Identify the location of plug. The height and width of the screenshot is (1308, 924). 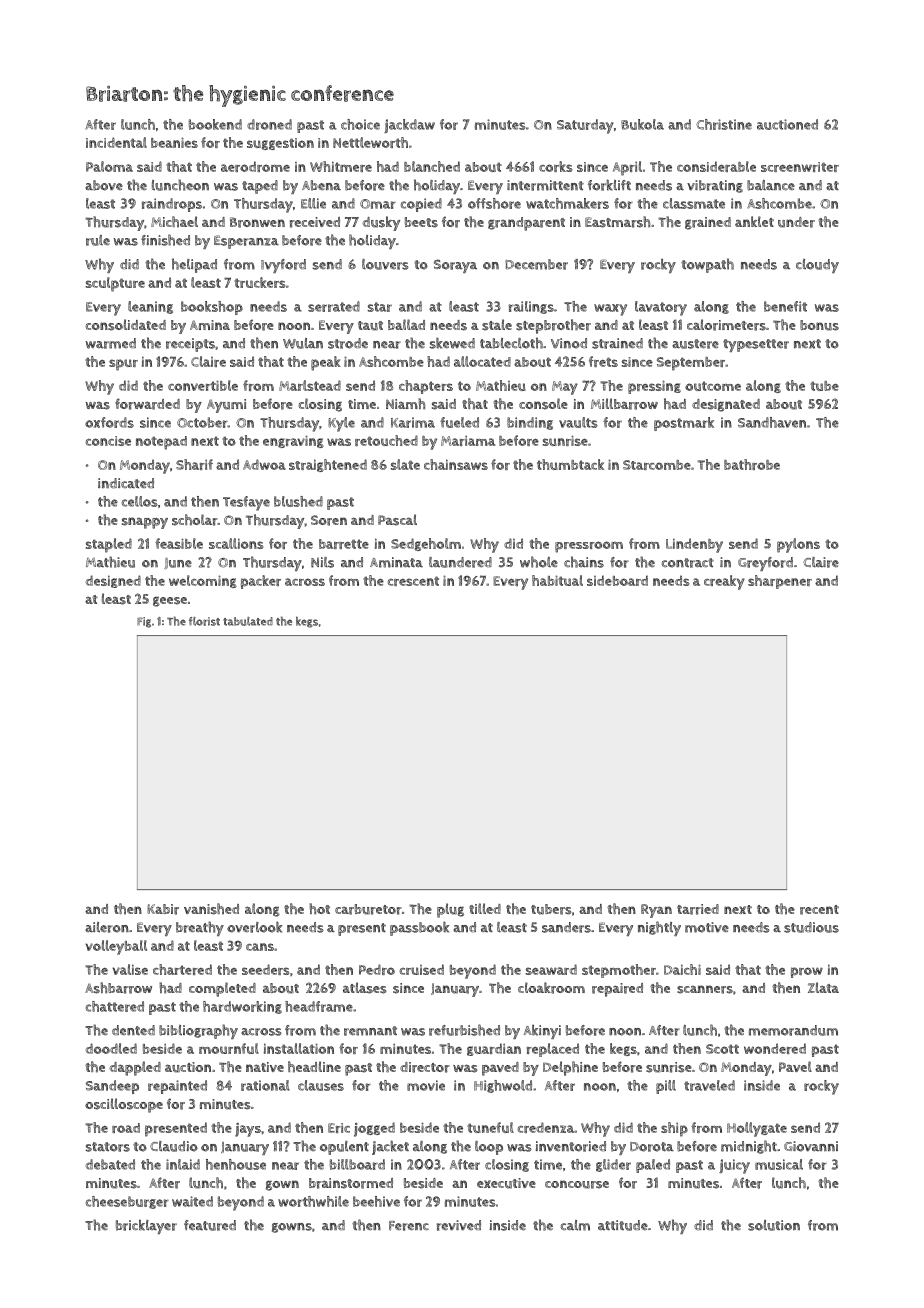
(450, 910).
